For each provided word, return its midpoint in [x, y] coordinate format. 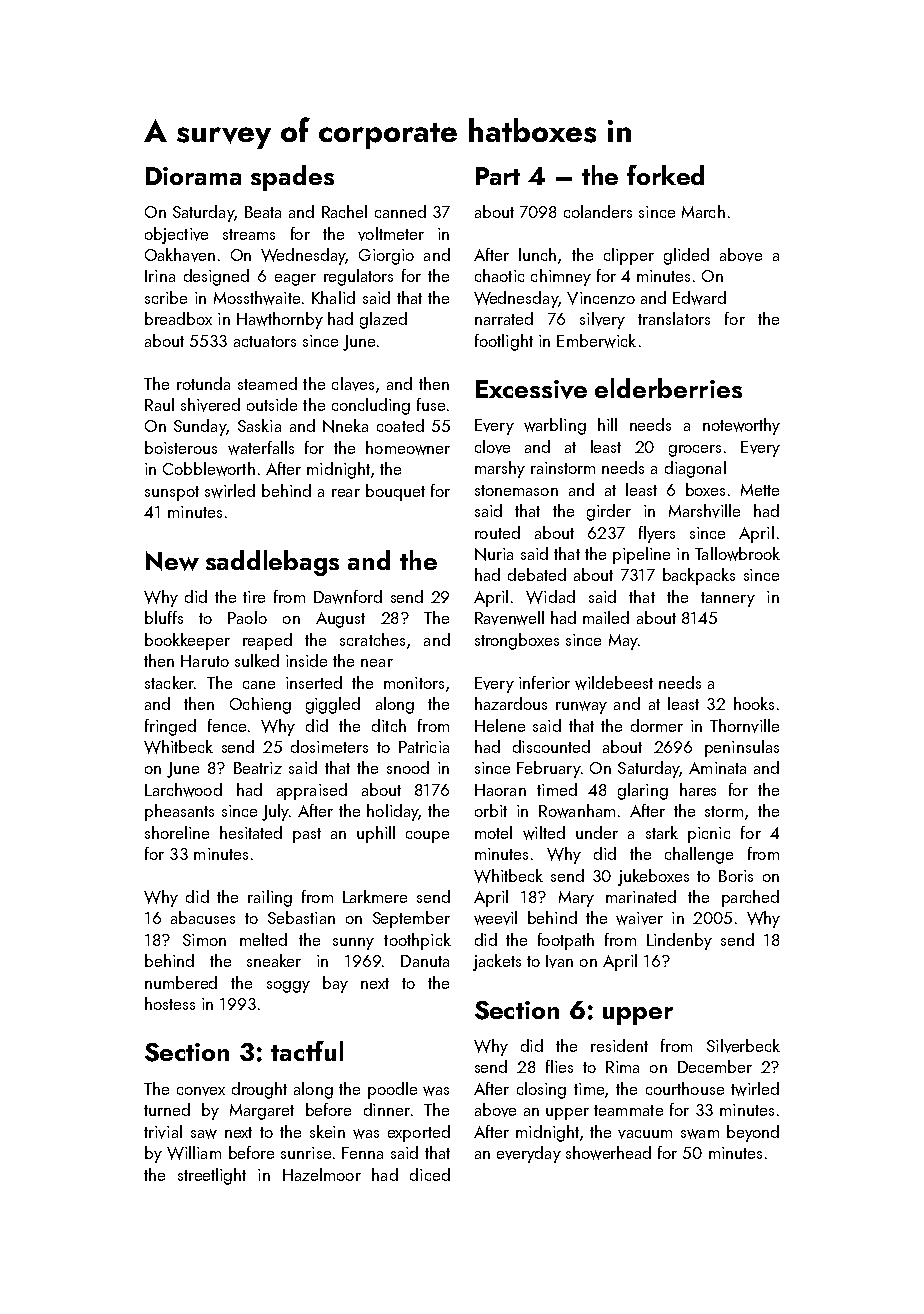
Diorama [193, 176]
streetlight [212, 1176]
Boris [736, 876]
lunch [537, 254]
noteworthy [741, 426]
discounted [551, 746]
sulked [257, 660]
